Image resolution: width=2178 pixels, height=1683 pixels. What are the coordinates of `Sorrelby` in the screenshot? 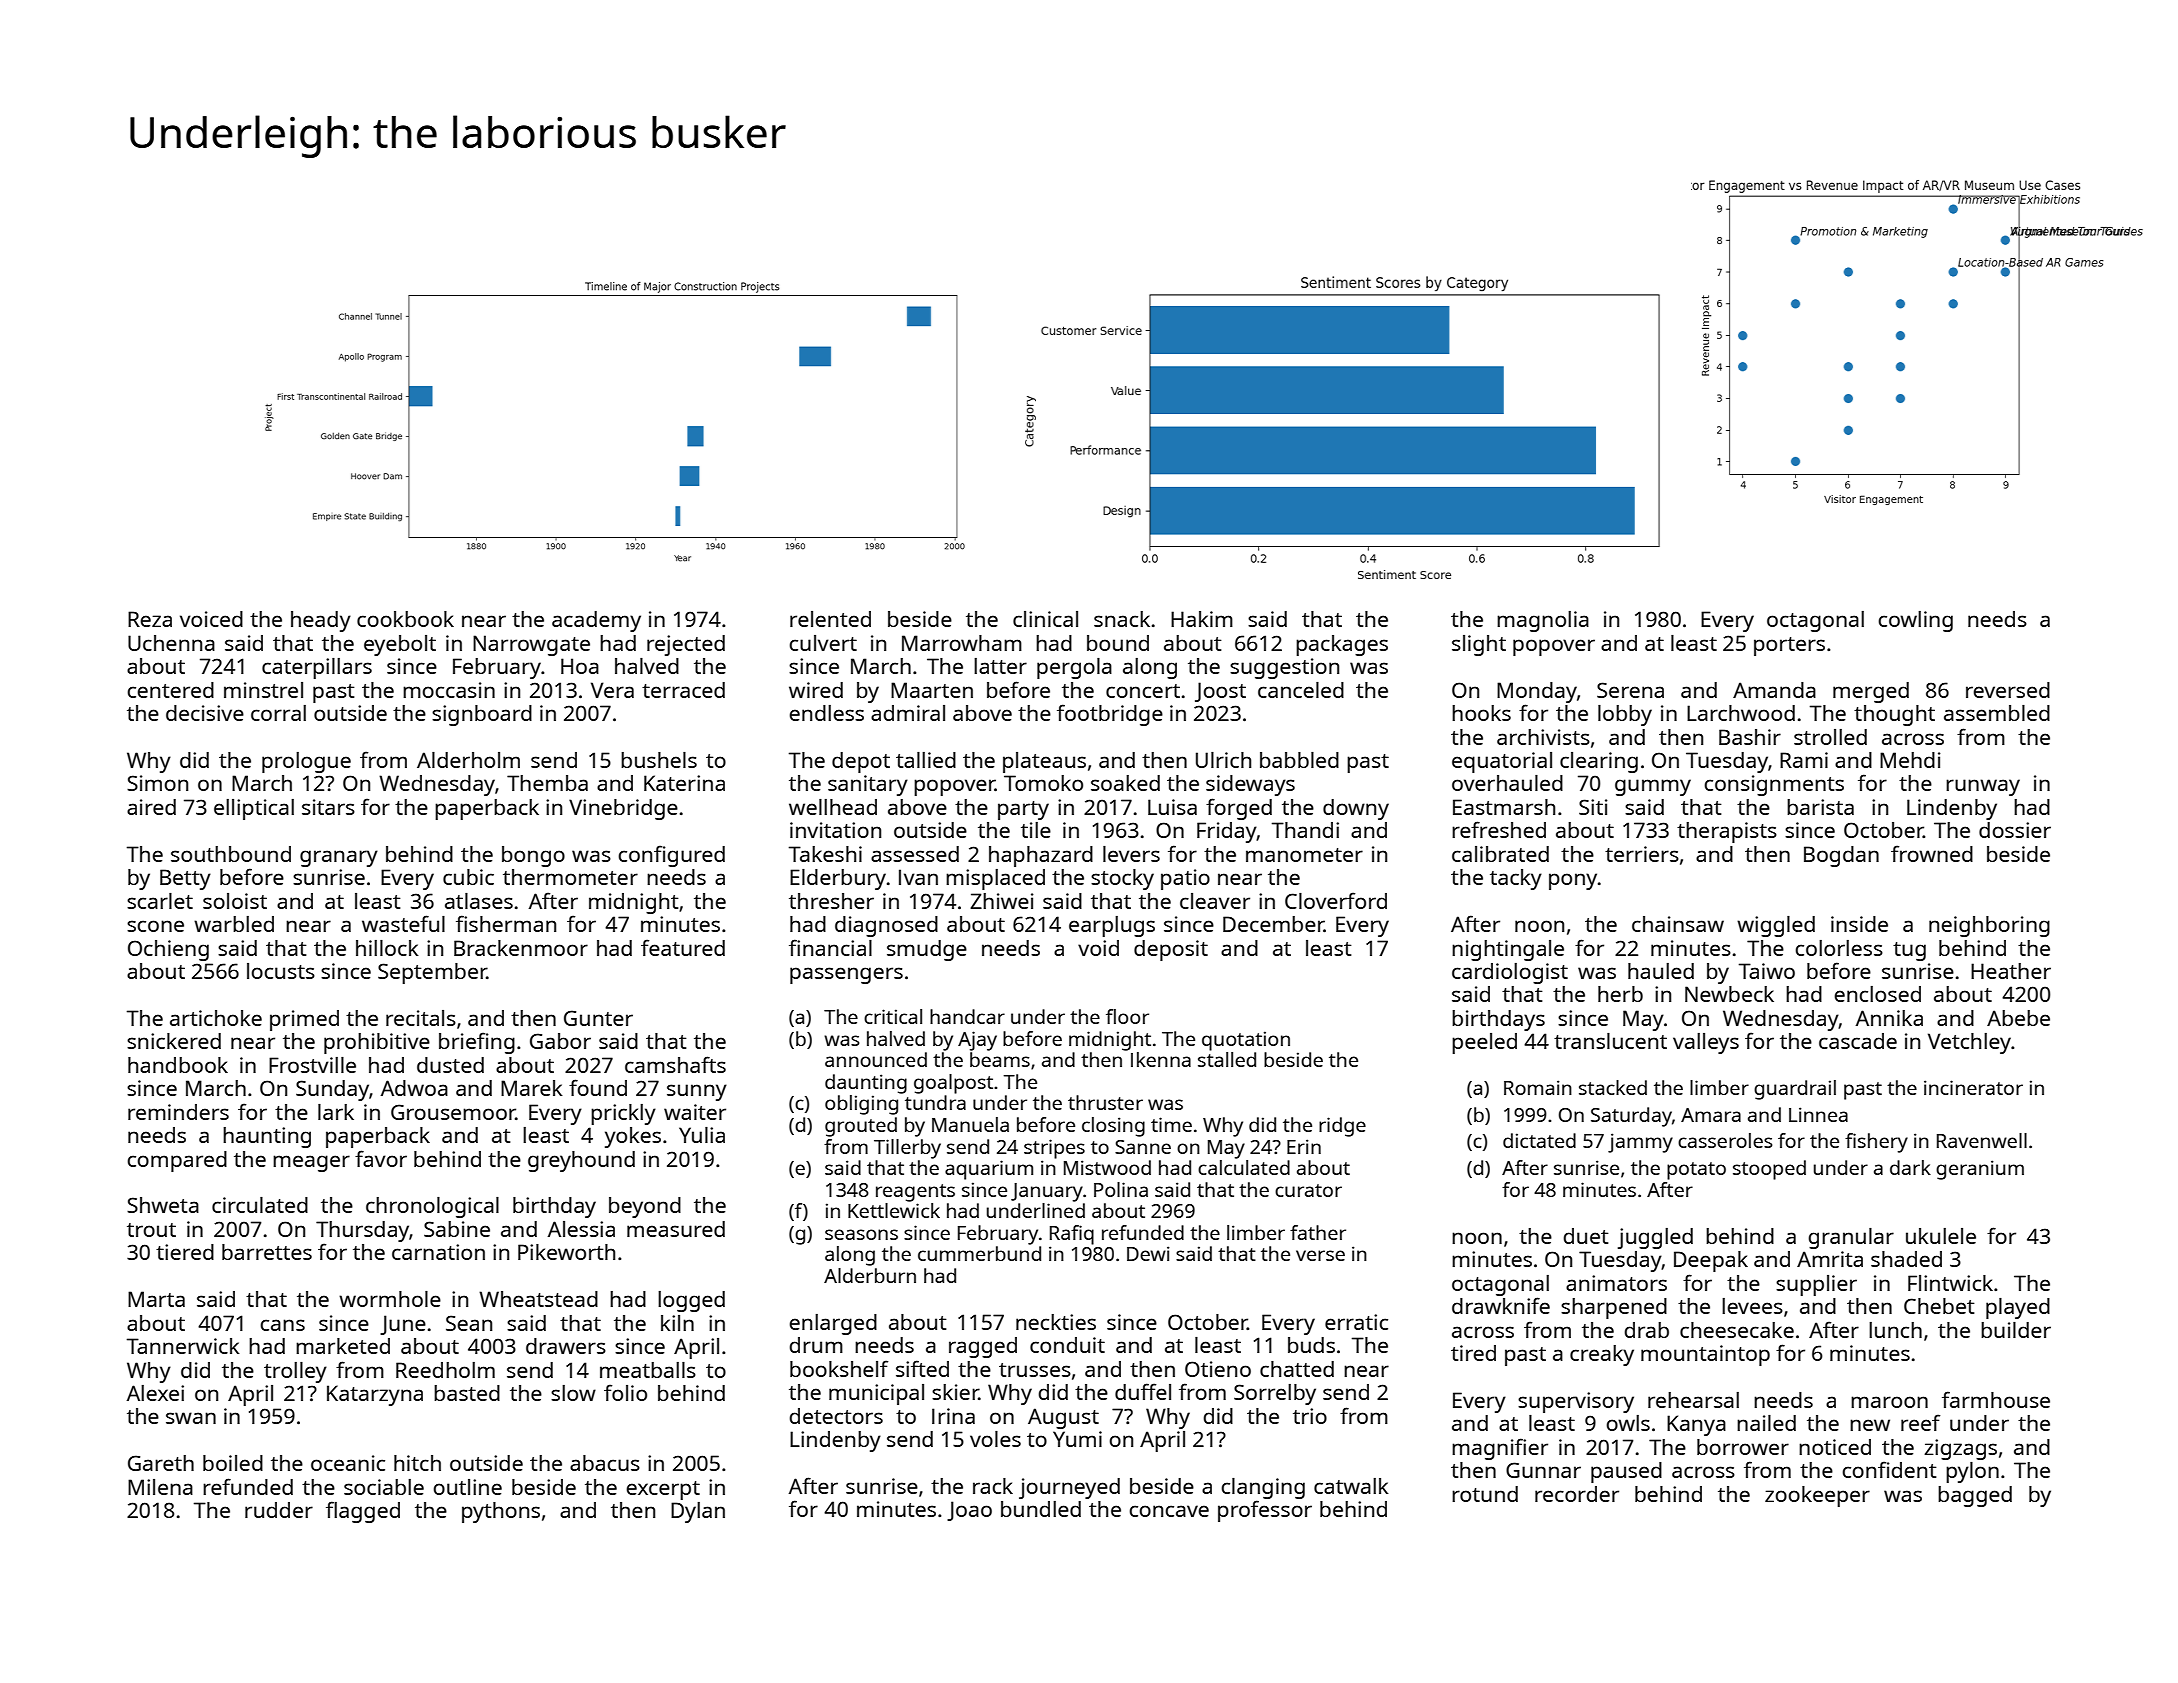 It's located at (1275, 1394).
